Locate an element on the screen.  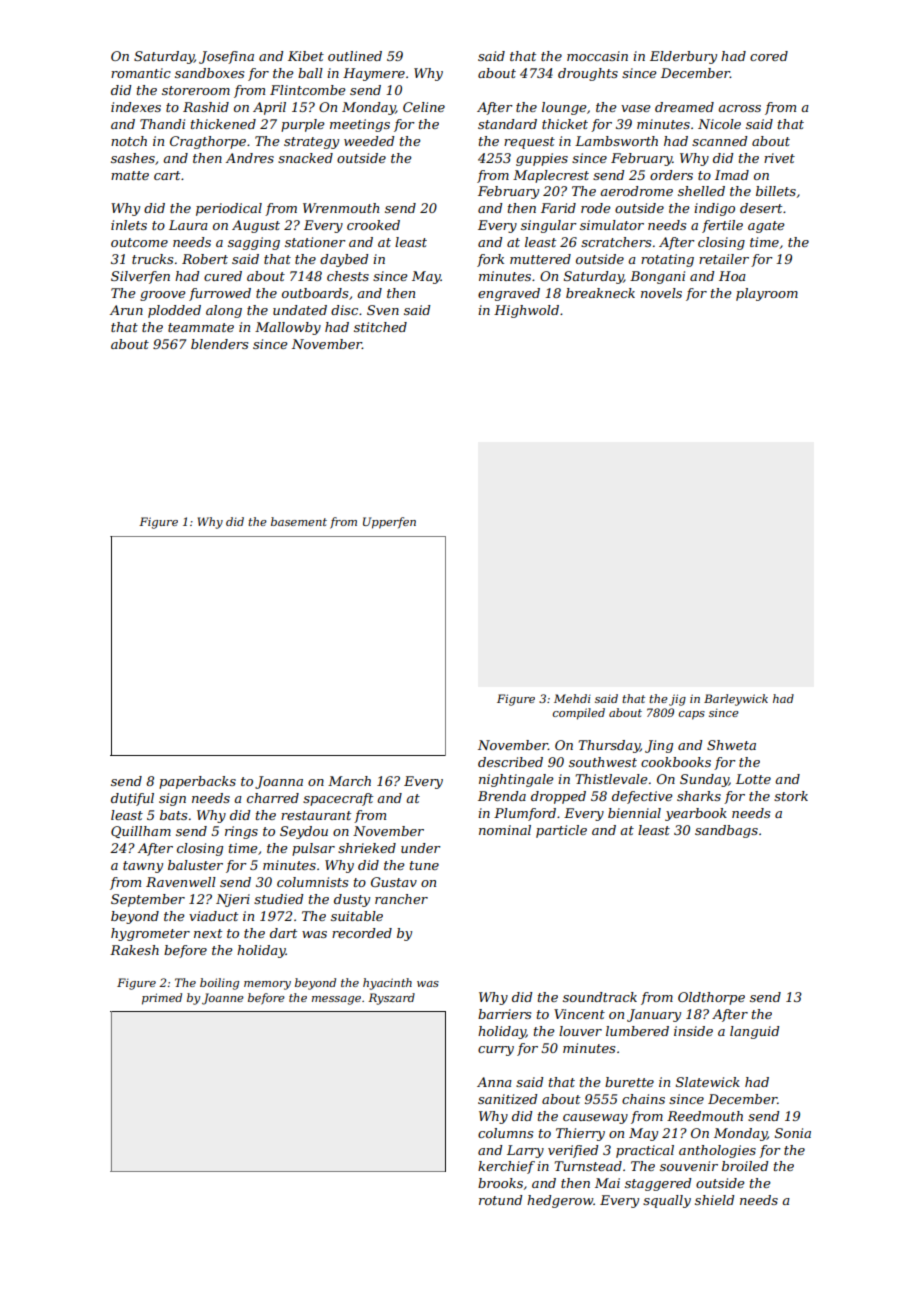
outcome is located at coordinates (139, 242).
